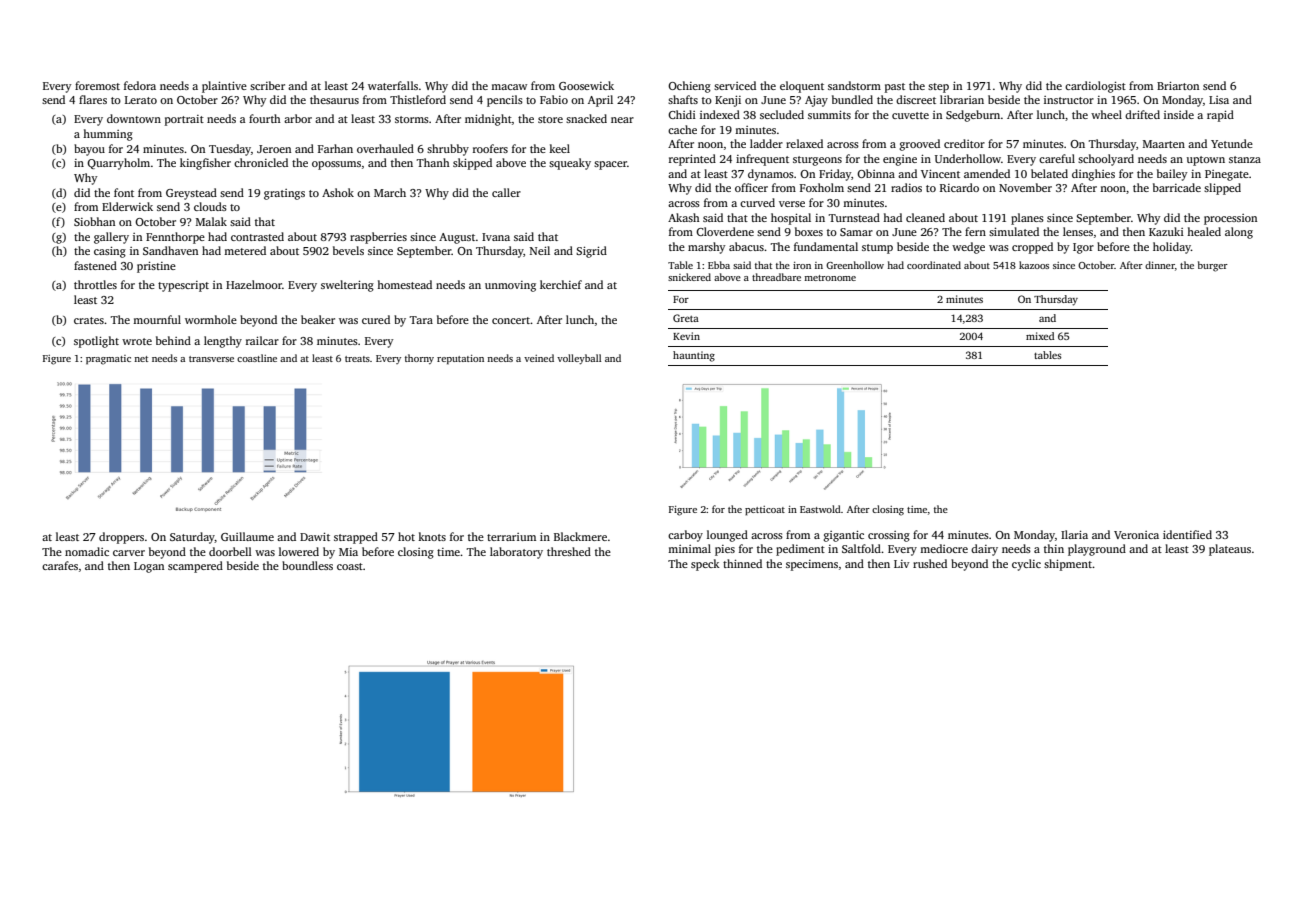  I want to click on Ivana, so click(496, 237).
